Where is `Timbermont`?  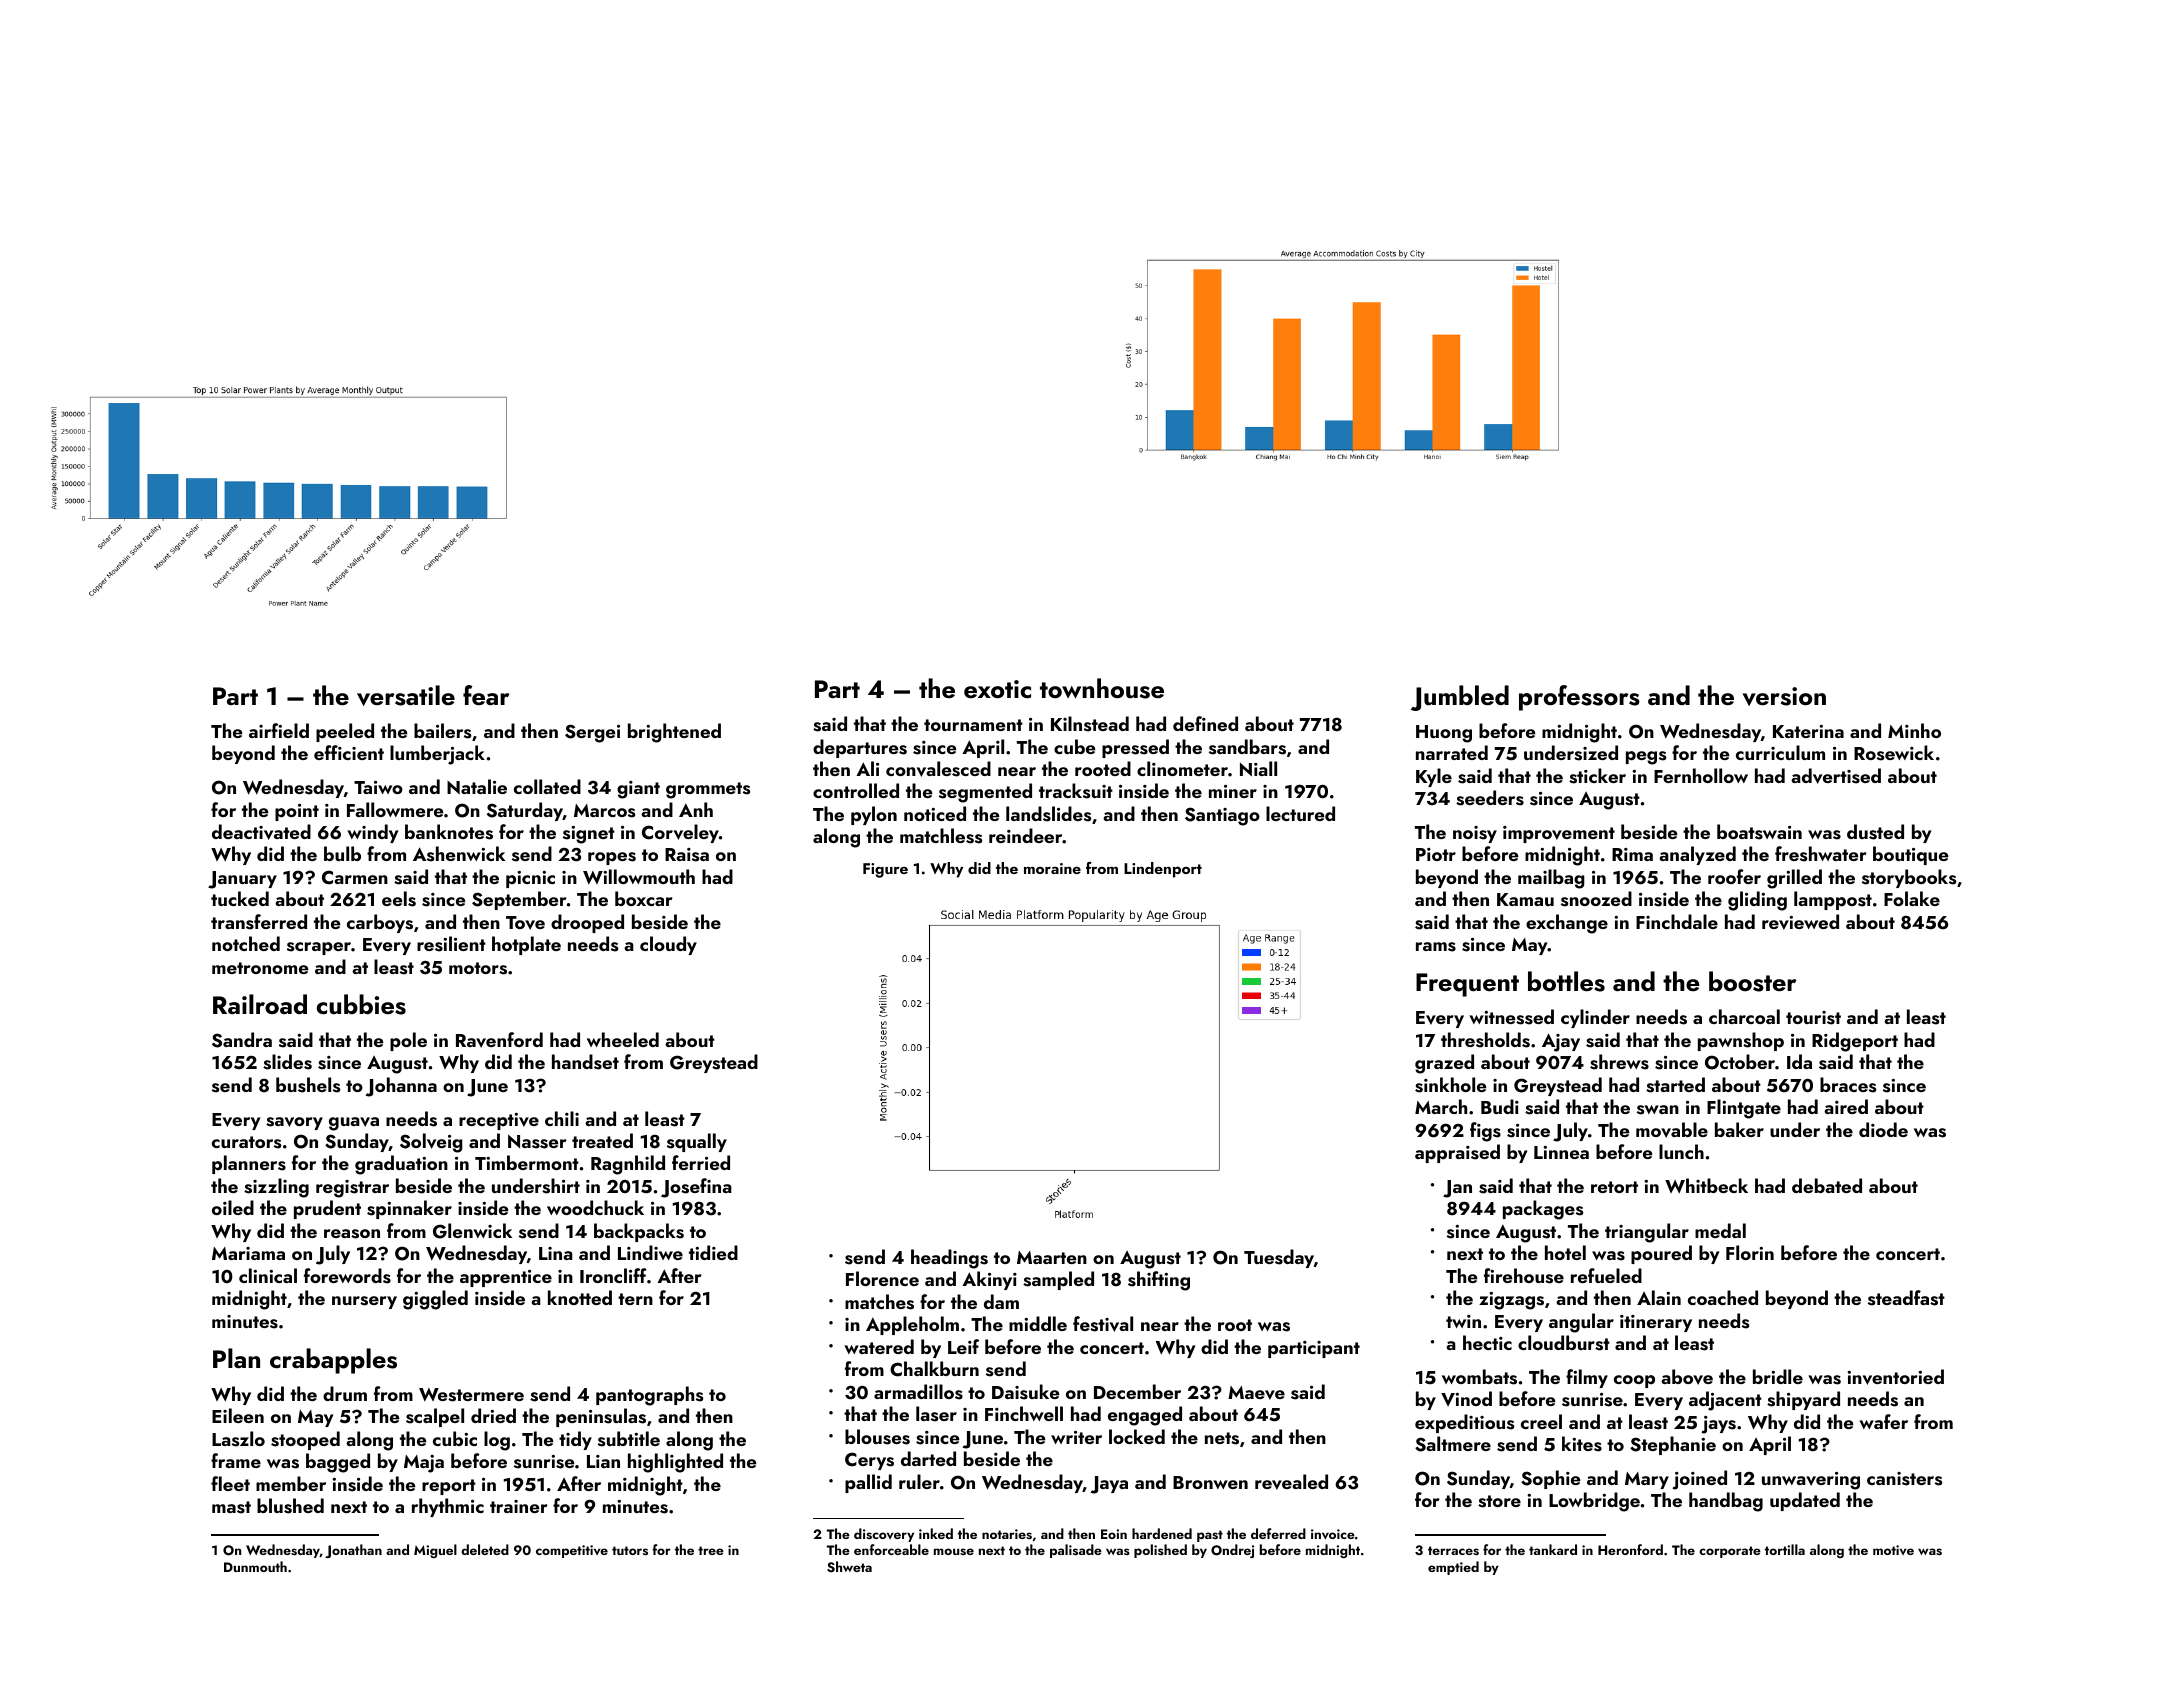 Timbermont is located at coordinates (527, 1162).
